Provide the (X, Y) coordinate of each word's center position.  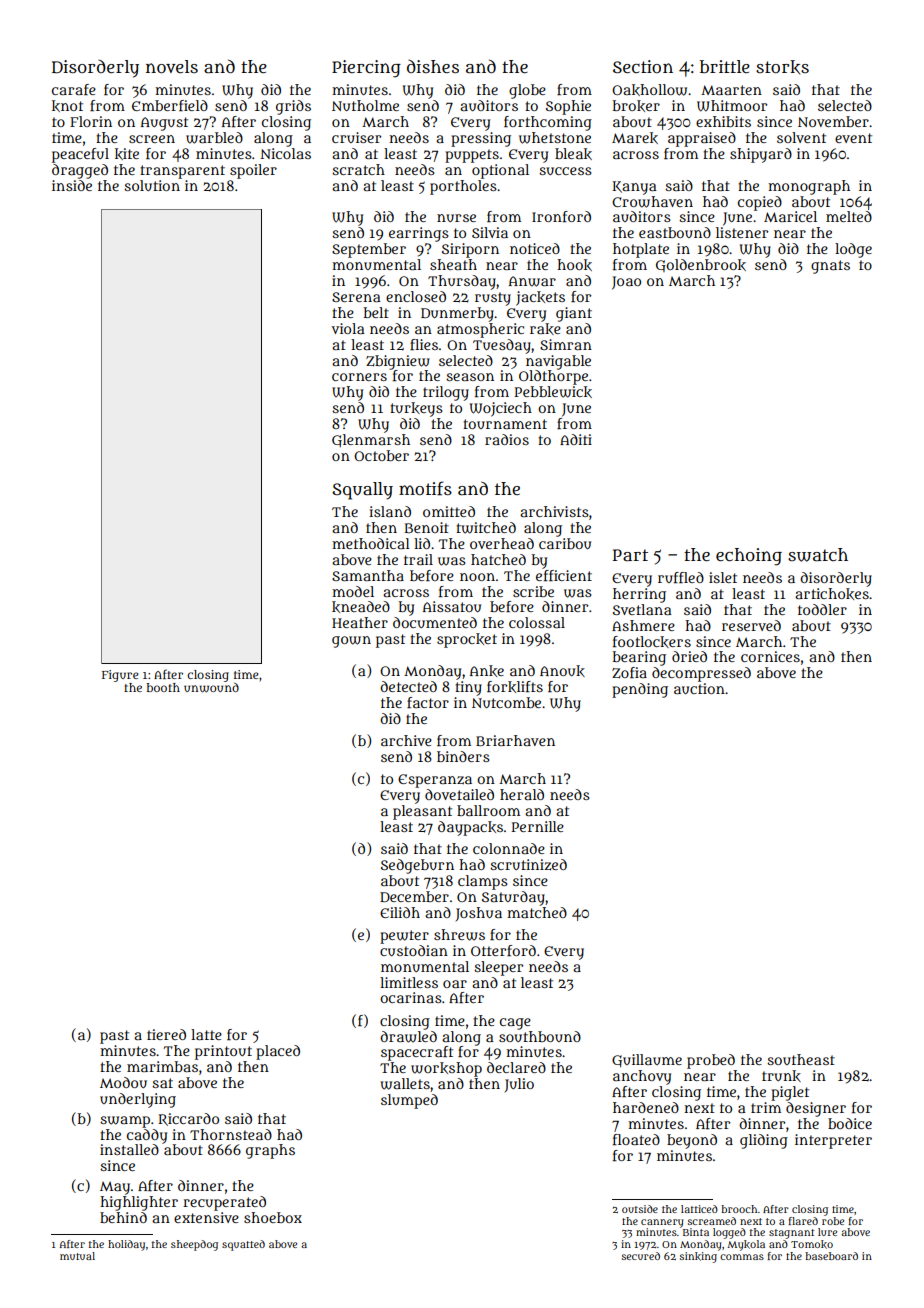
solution (152, 185)
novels (172, 66)
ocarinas (411, 997)
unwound (211, 688)
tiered (166, 1034)
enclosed (416, 296)
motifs (425, 488)
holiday (126, 1245)
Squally (362, 491)
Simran (566, 344)
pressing (481, 139)
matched (537, 912)
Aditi (576, 439)
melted (849, 216)
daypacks (470, 828)
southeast (801, 1059)
